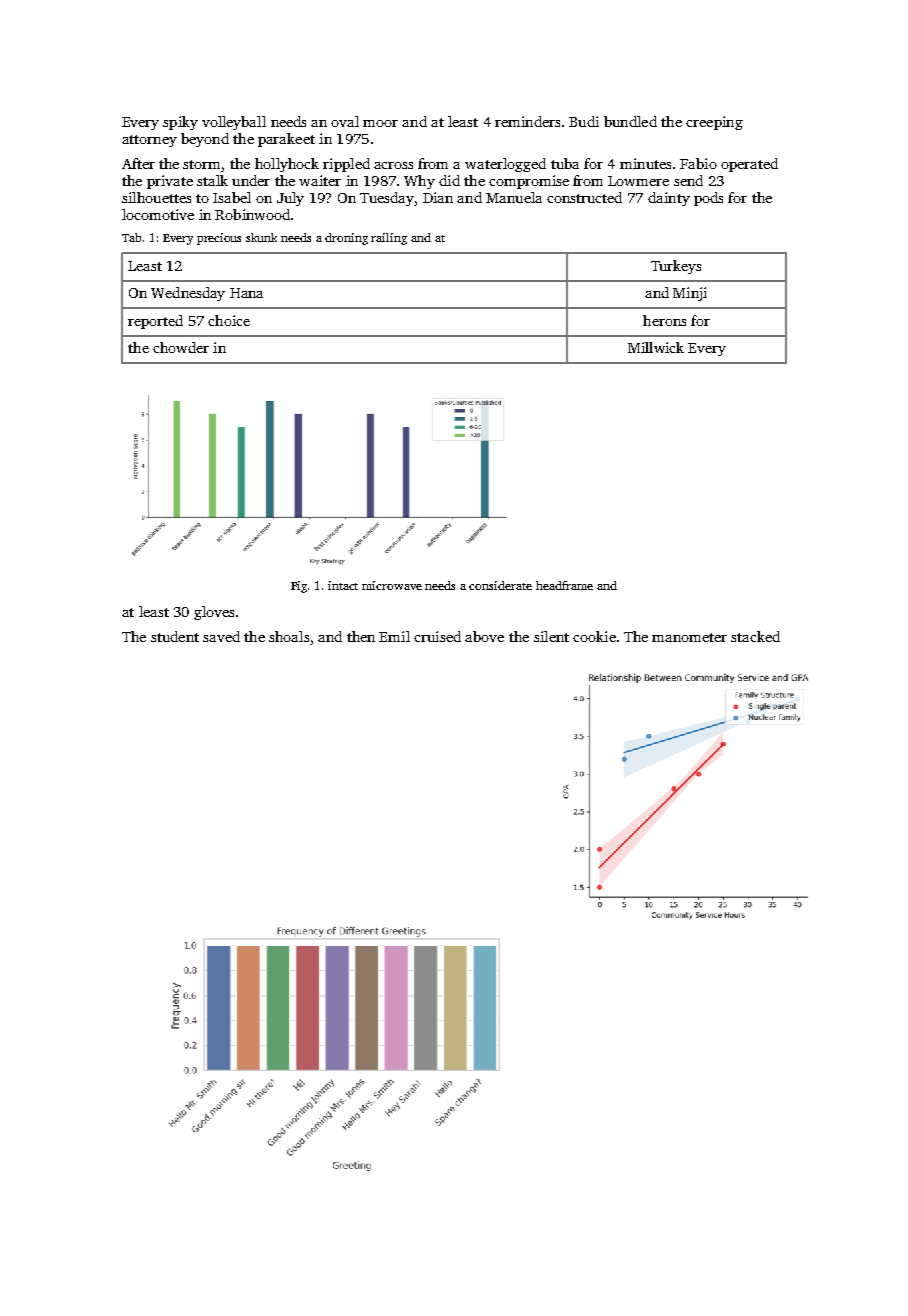  What do you see at coordinates (708, 199) in the screenshot?
I see `pods` at bounding box center [708, 199].
